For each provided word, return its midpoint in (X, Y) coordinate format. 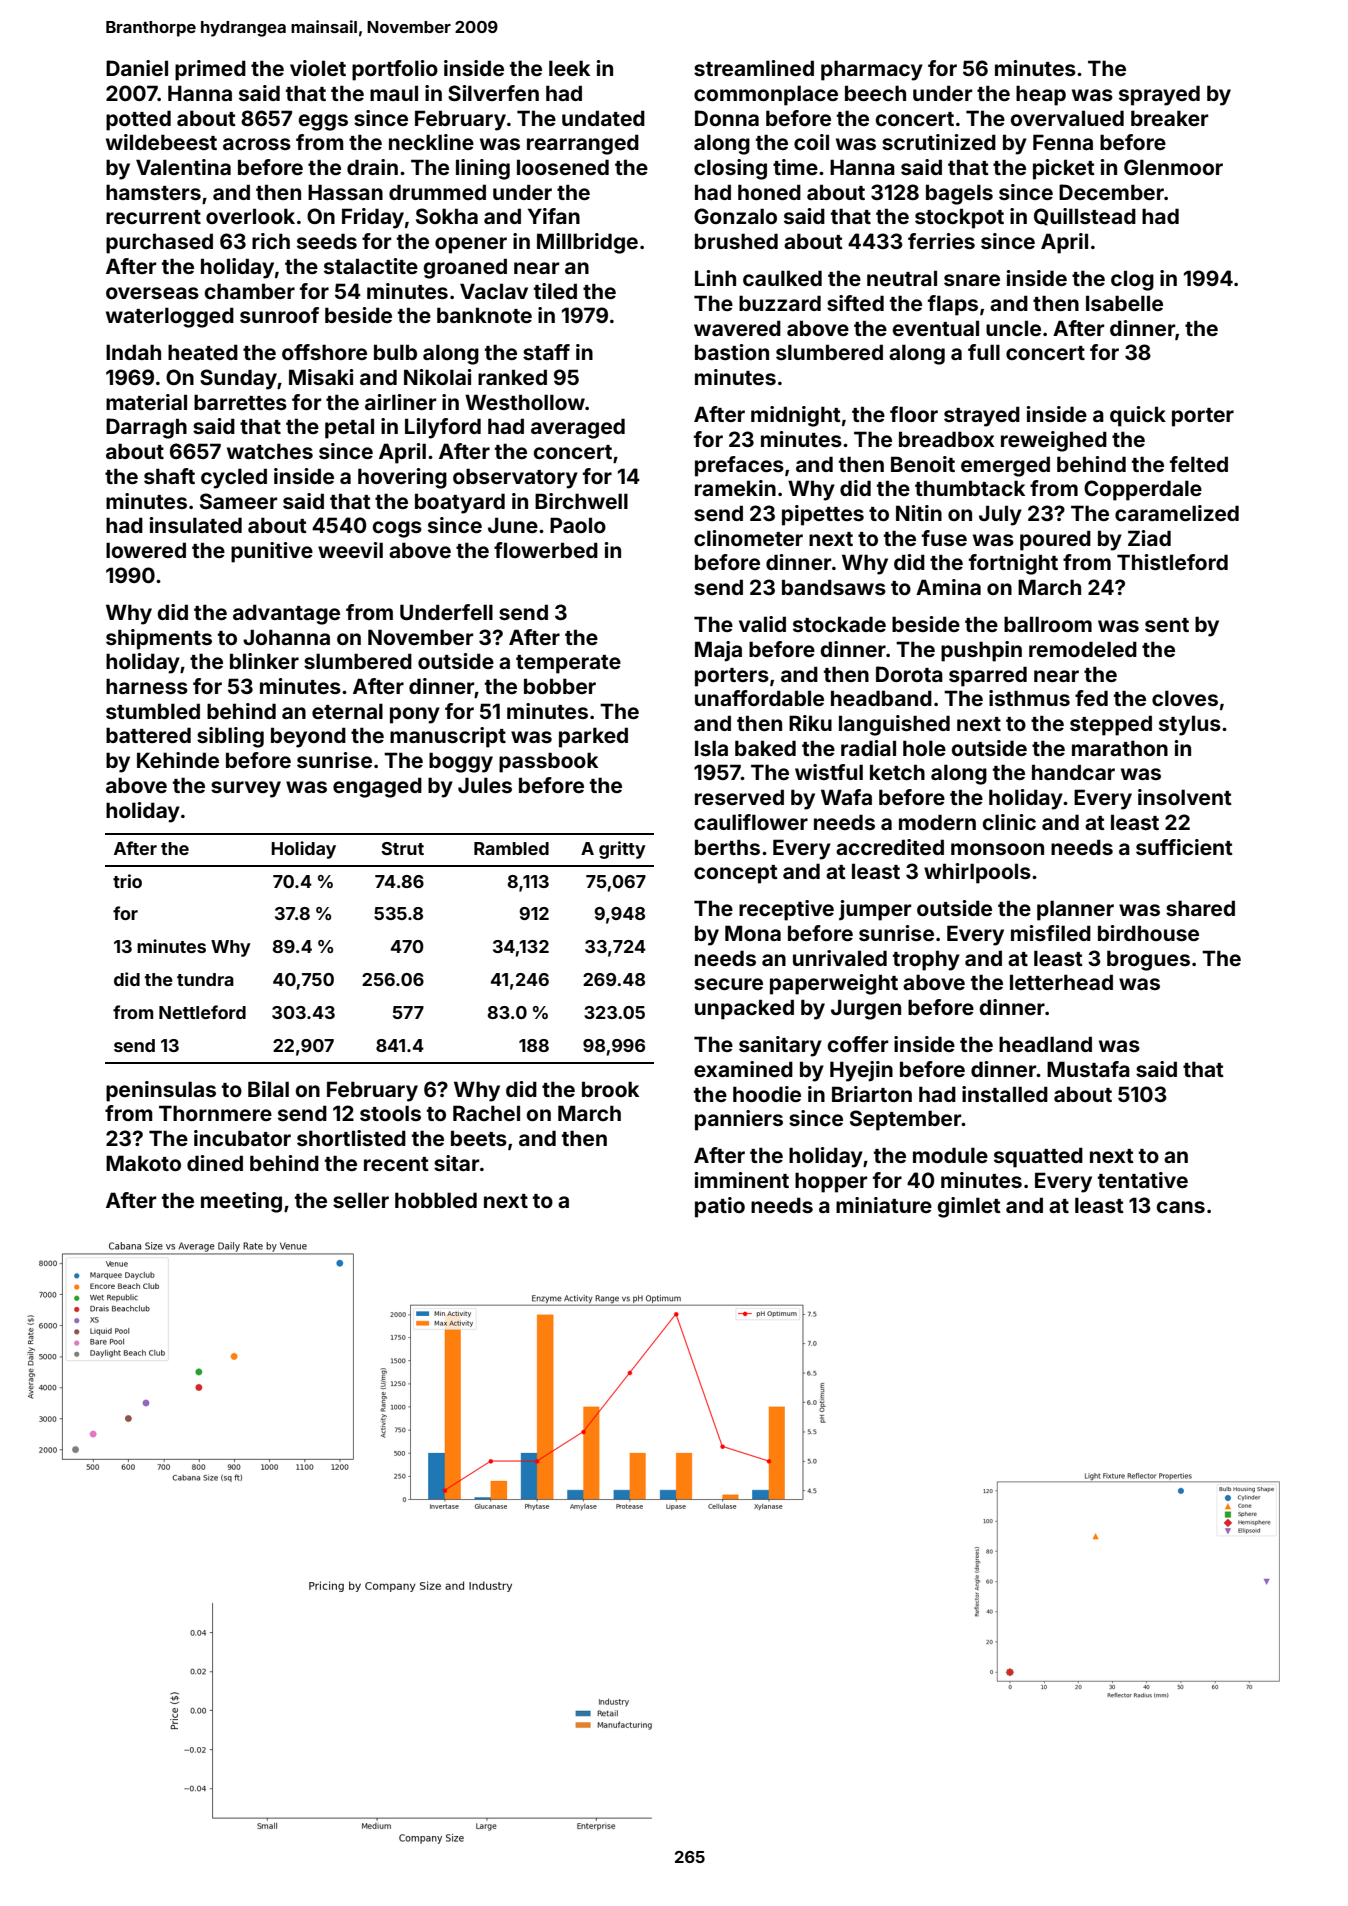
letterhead (1061, 982)
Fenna (1063, 142)
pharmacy (872, 70)
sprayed (1159, 95)
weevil (350, 550)
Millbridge (587, 243)
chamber (249, 291)
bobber (560, 686)
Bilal (268, 1089)
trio (127, 881)
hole (924, 748)
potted (138, 120)
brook (610, 1089)
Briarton (872, 1094)
